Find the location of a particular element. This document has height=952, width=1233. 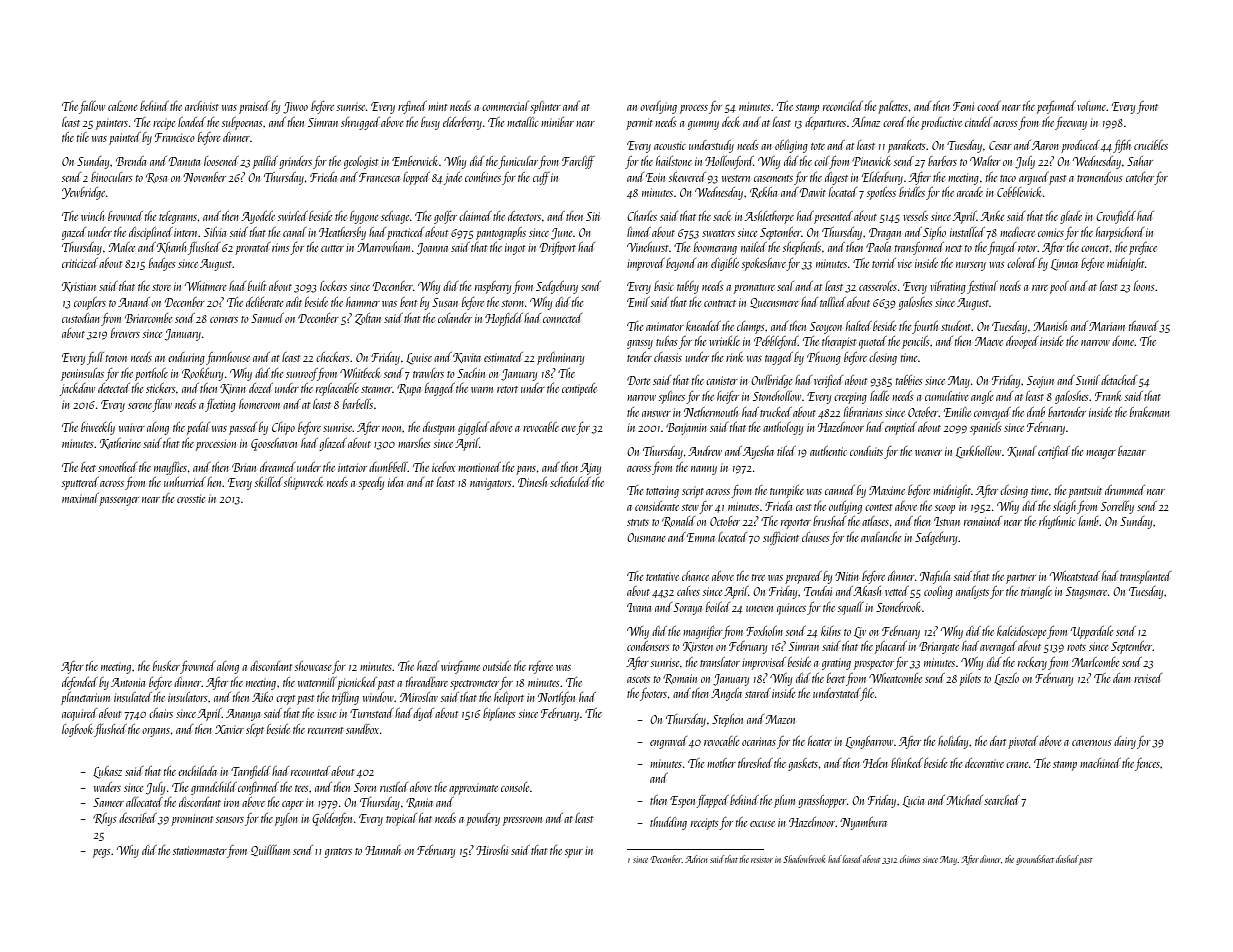

archivist is located at coordinates (202, 106).
